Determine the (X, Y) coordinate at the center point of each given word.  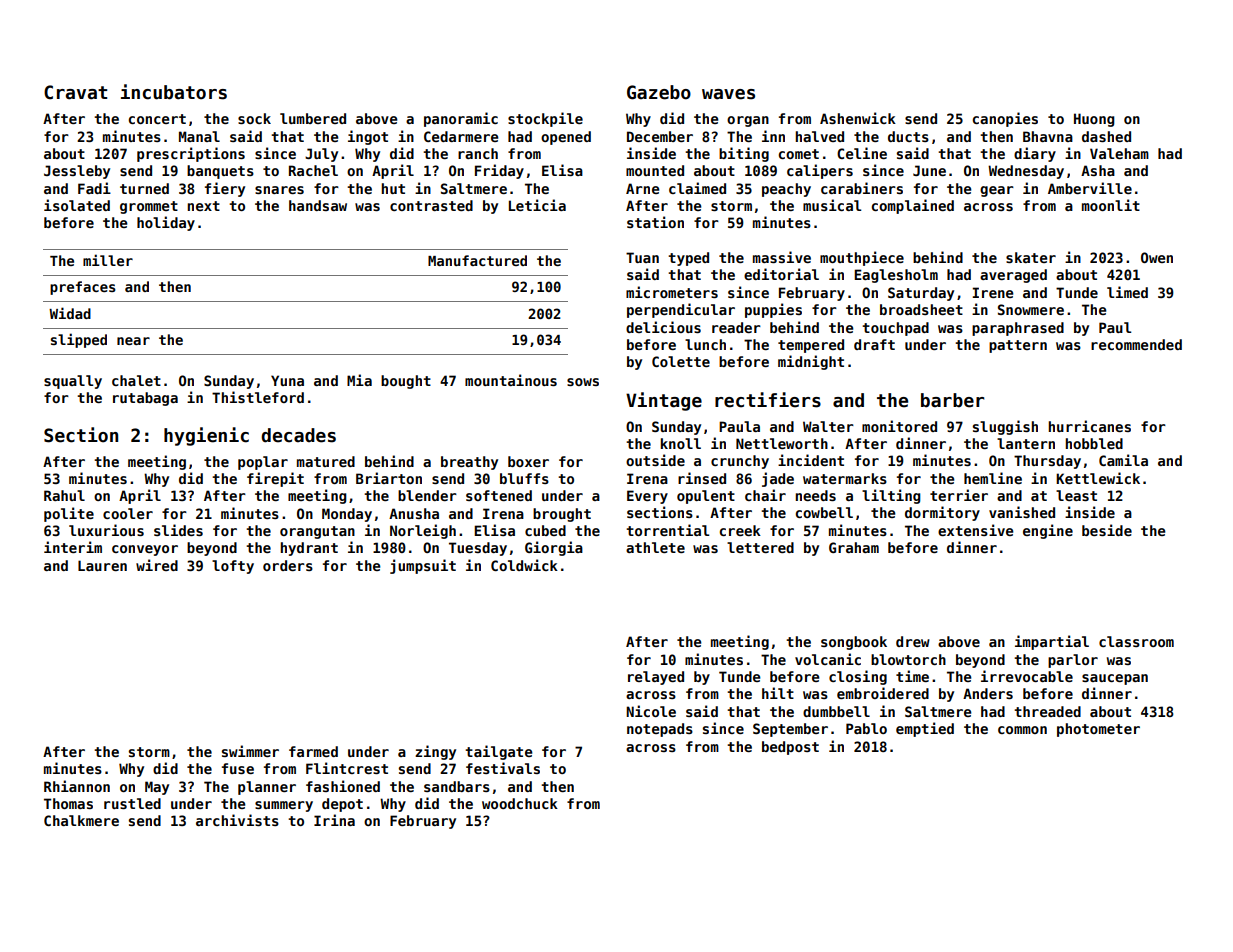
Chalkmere (81, 820)
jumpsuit (423, 566)
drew (913, 641)
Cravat (75, 92)
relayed (656, 678)
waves (728, 94)
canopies (1005, 119)
